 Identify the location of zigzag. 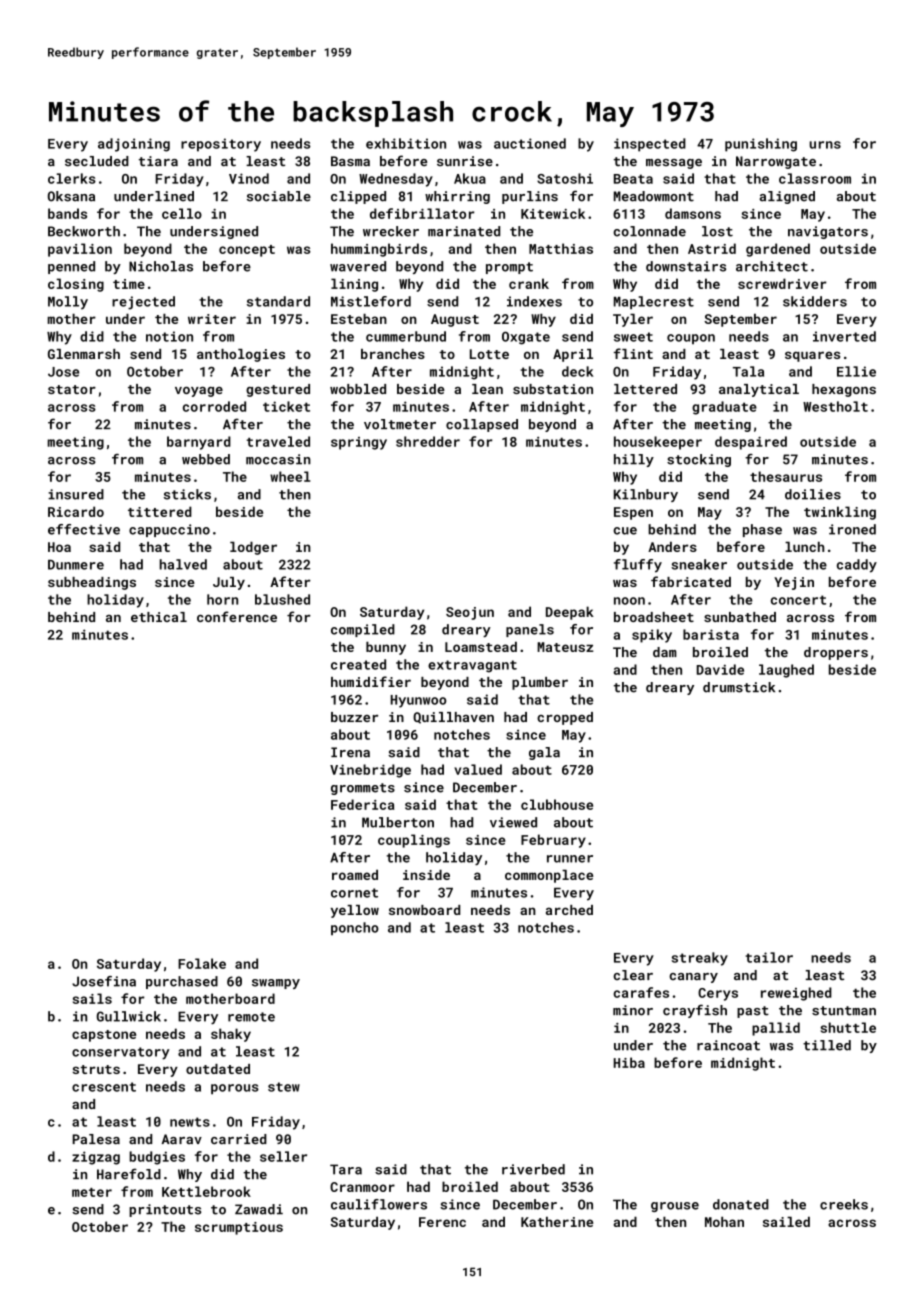
(96, 1158).
